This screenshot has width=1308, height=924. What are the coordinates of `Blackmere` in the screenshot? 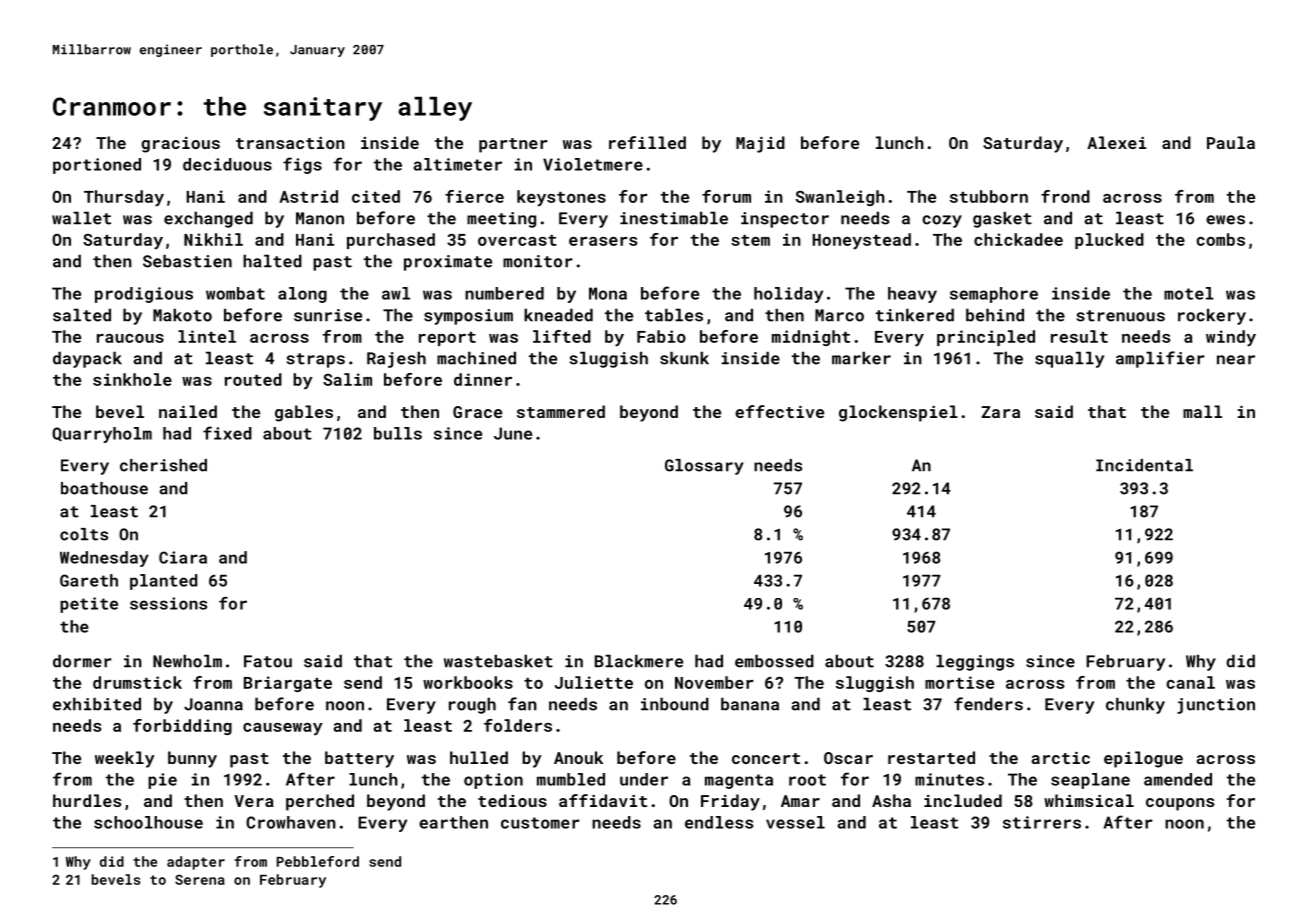 It's located at (639, 661).
